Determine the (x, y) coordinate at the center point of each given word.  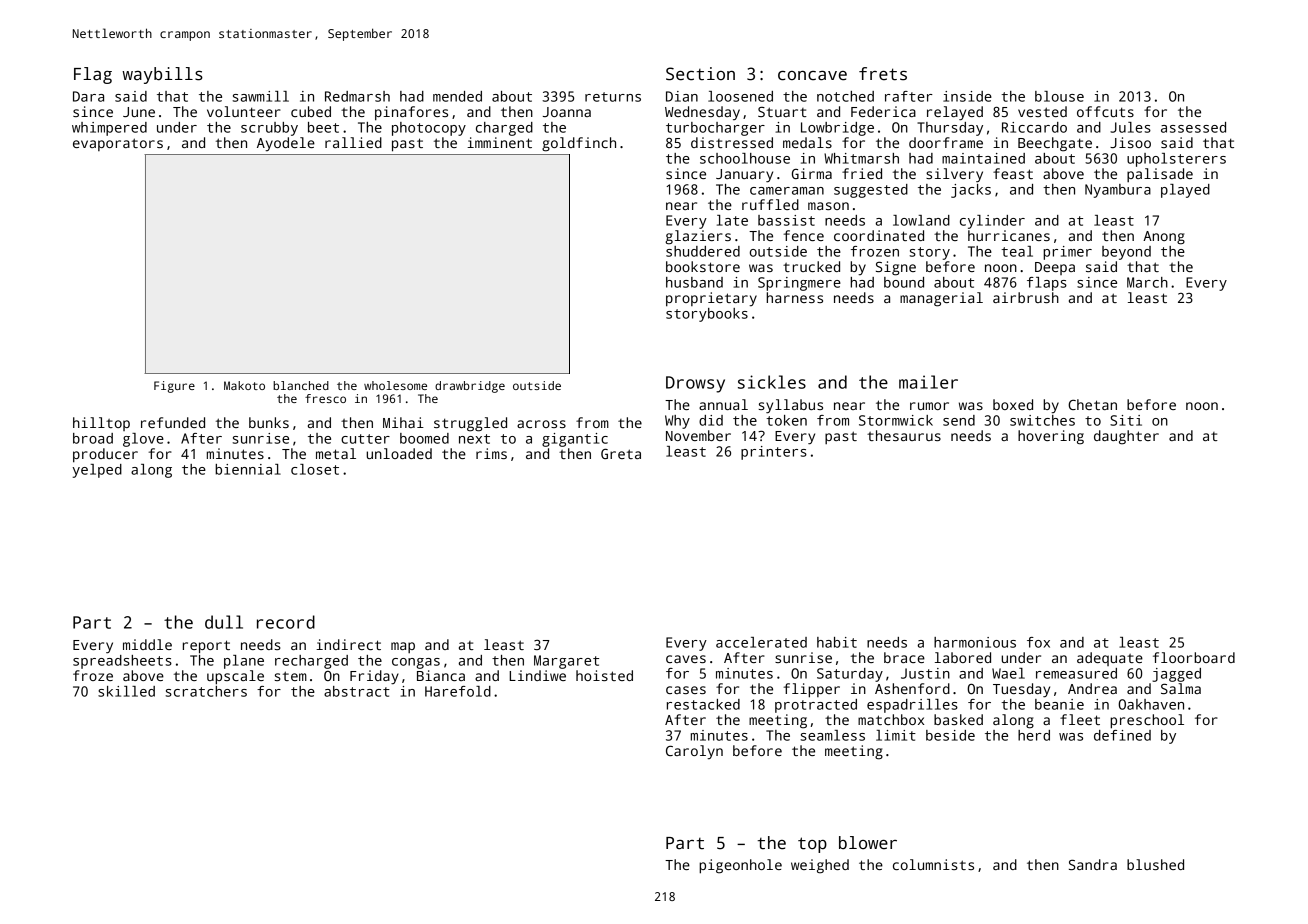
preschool (1147, 721)
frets (883, 74)
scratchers (206, 691)
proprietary (711, 299)
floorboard (1194, 657)
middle (147, 644)
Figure (174, 387)
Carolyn (694, 752)
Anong (1164, 238)
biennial (248, 469)
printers (774, 453)
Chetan (1092, 404)
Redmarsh (357, 96)
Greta (621, 453)
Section (700, 74)
